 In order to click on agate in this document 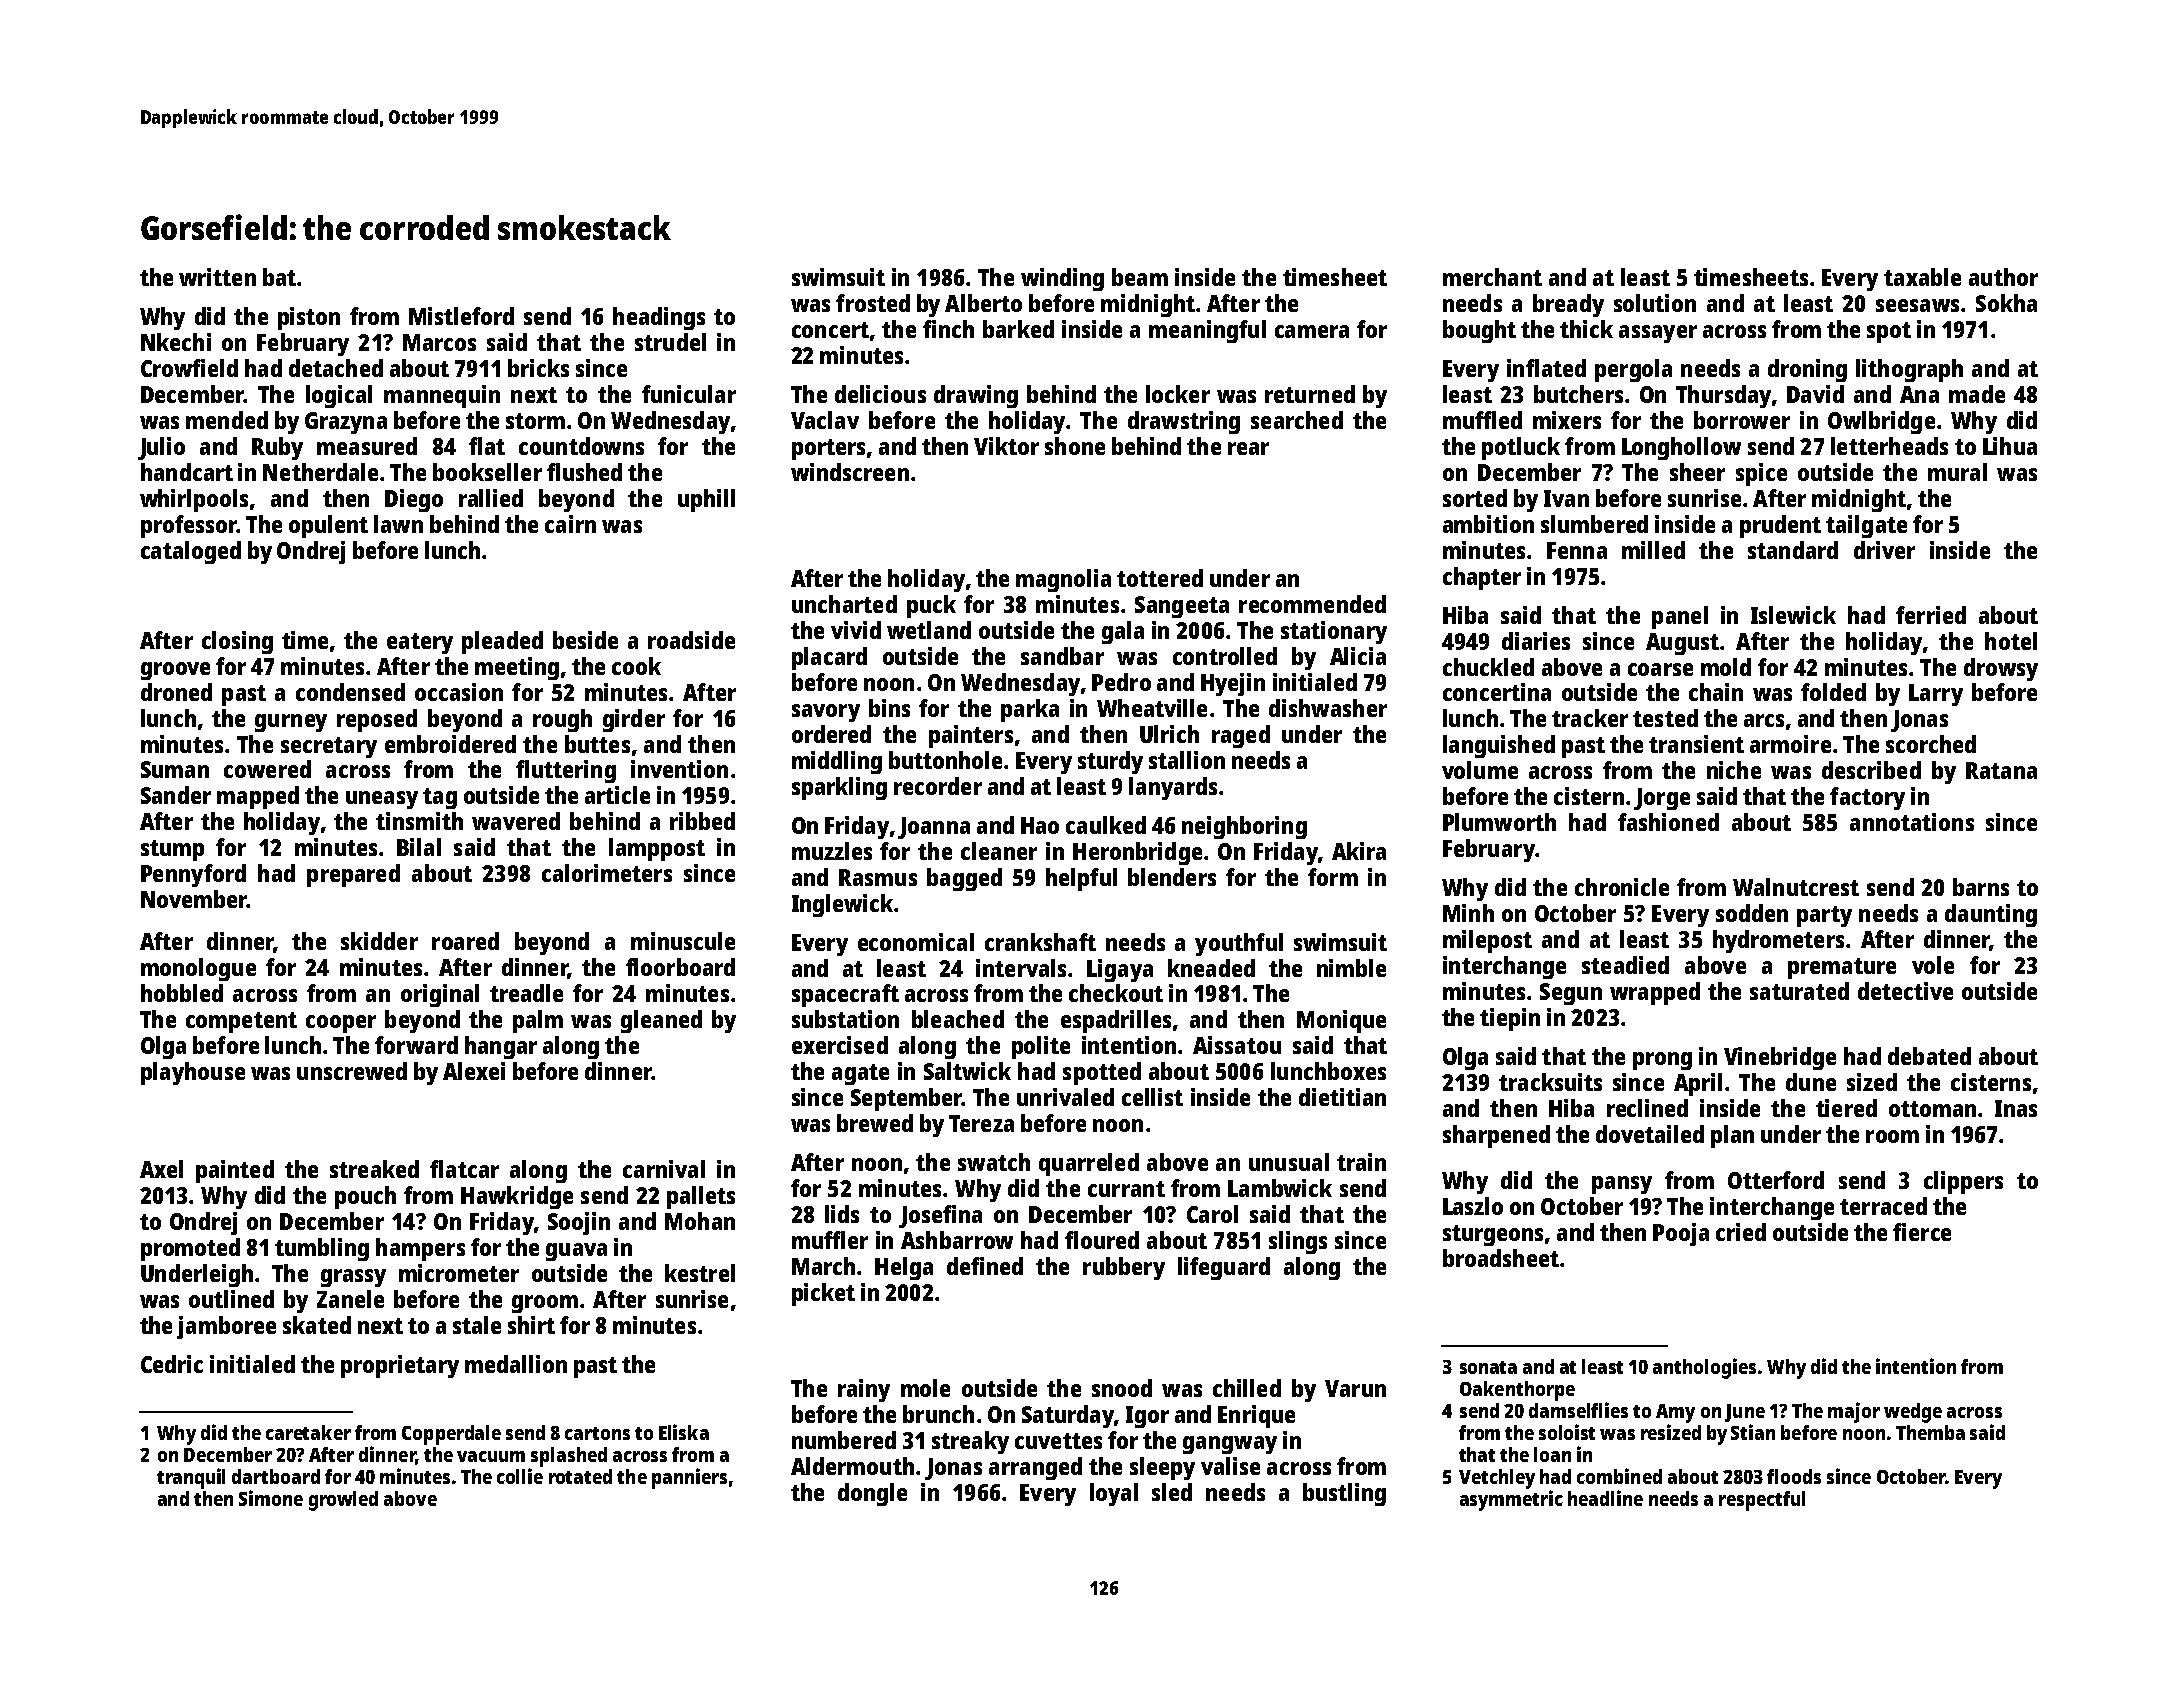, I will do `click(860, 1074)`.
